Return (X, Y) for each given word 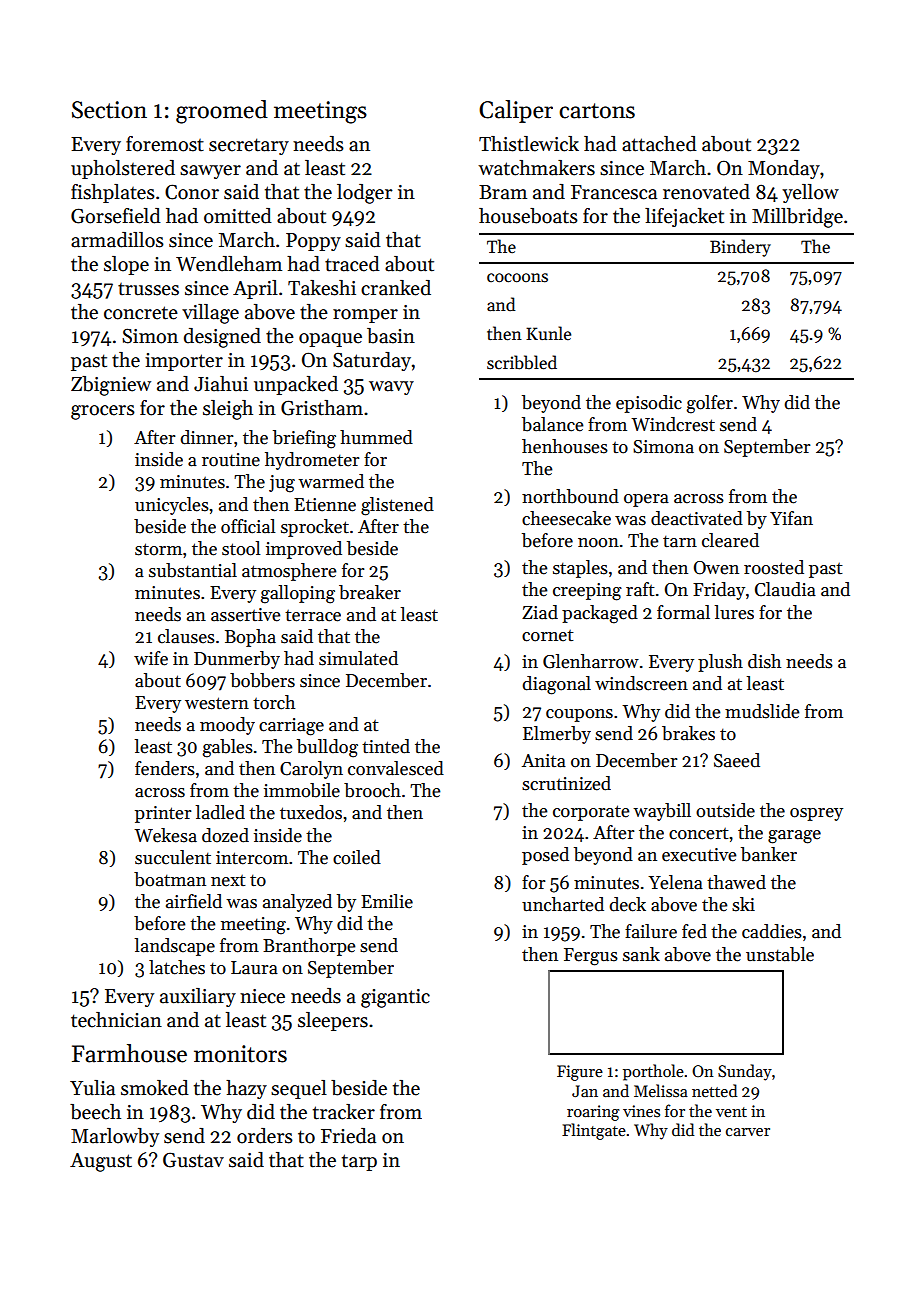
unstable (780, 954)
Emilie (387, 901)
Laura (254, 968)
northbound (570, 496)
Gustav (193, 1160)
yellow (810, 193)
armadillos (117, 240)
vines (641, 1111)
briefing (304, 439)
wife (151, 658)
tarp (359, 1162)
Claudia (785, 589)
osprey (816, 814)
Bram (503, 192)
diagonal (556, 685)
